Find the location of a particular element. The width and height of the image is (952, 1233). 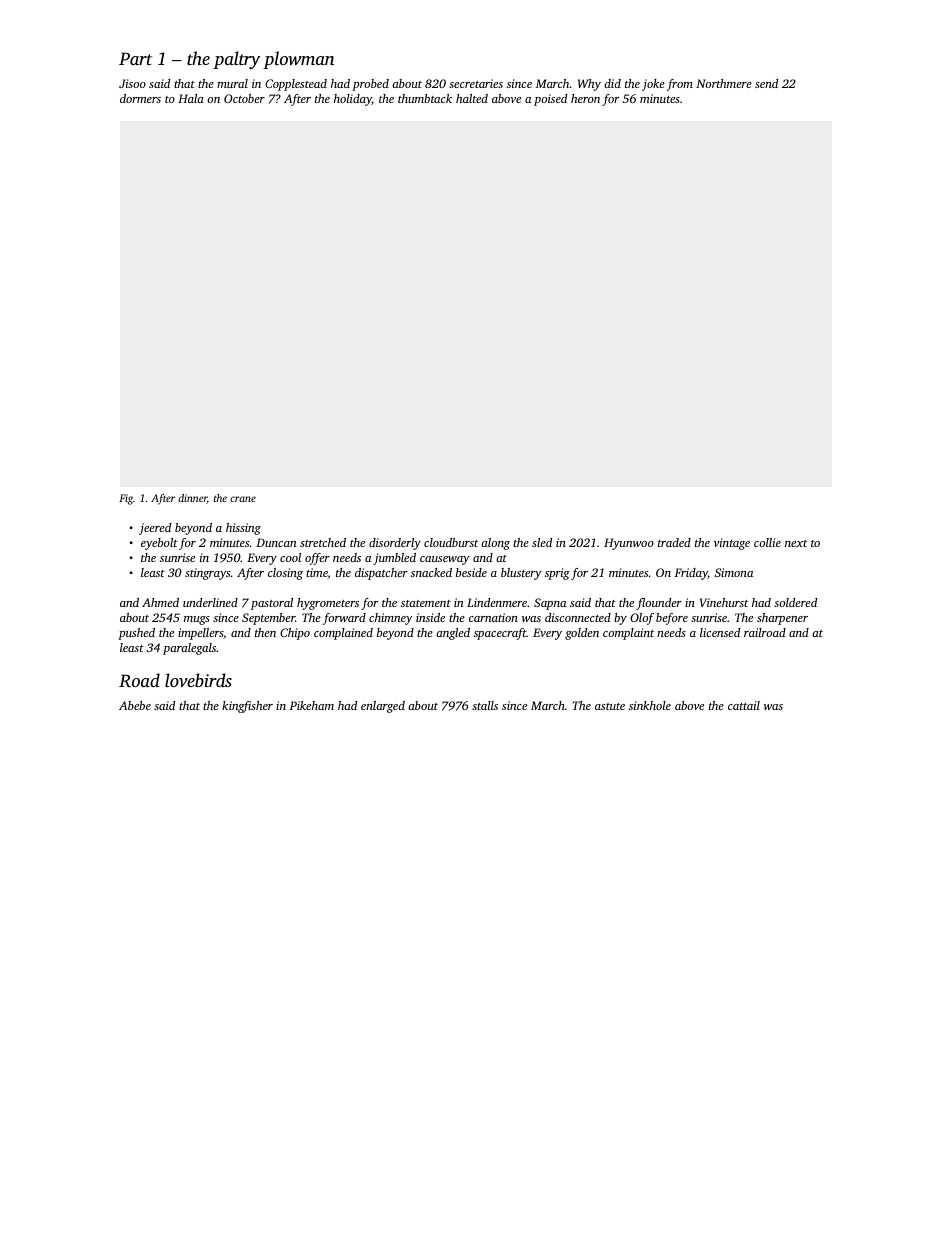

crane is located at coordinates (243, 499).
